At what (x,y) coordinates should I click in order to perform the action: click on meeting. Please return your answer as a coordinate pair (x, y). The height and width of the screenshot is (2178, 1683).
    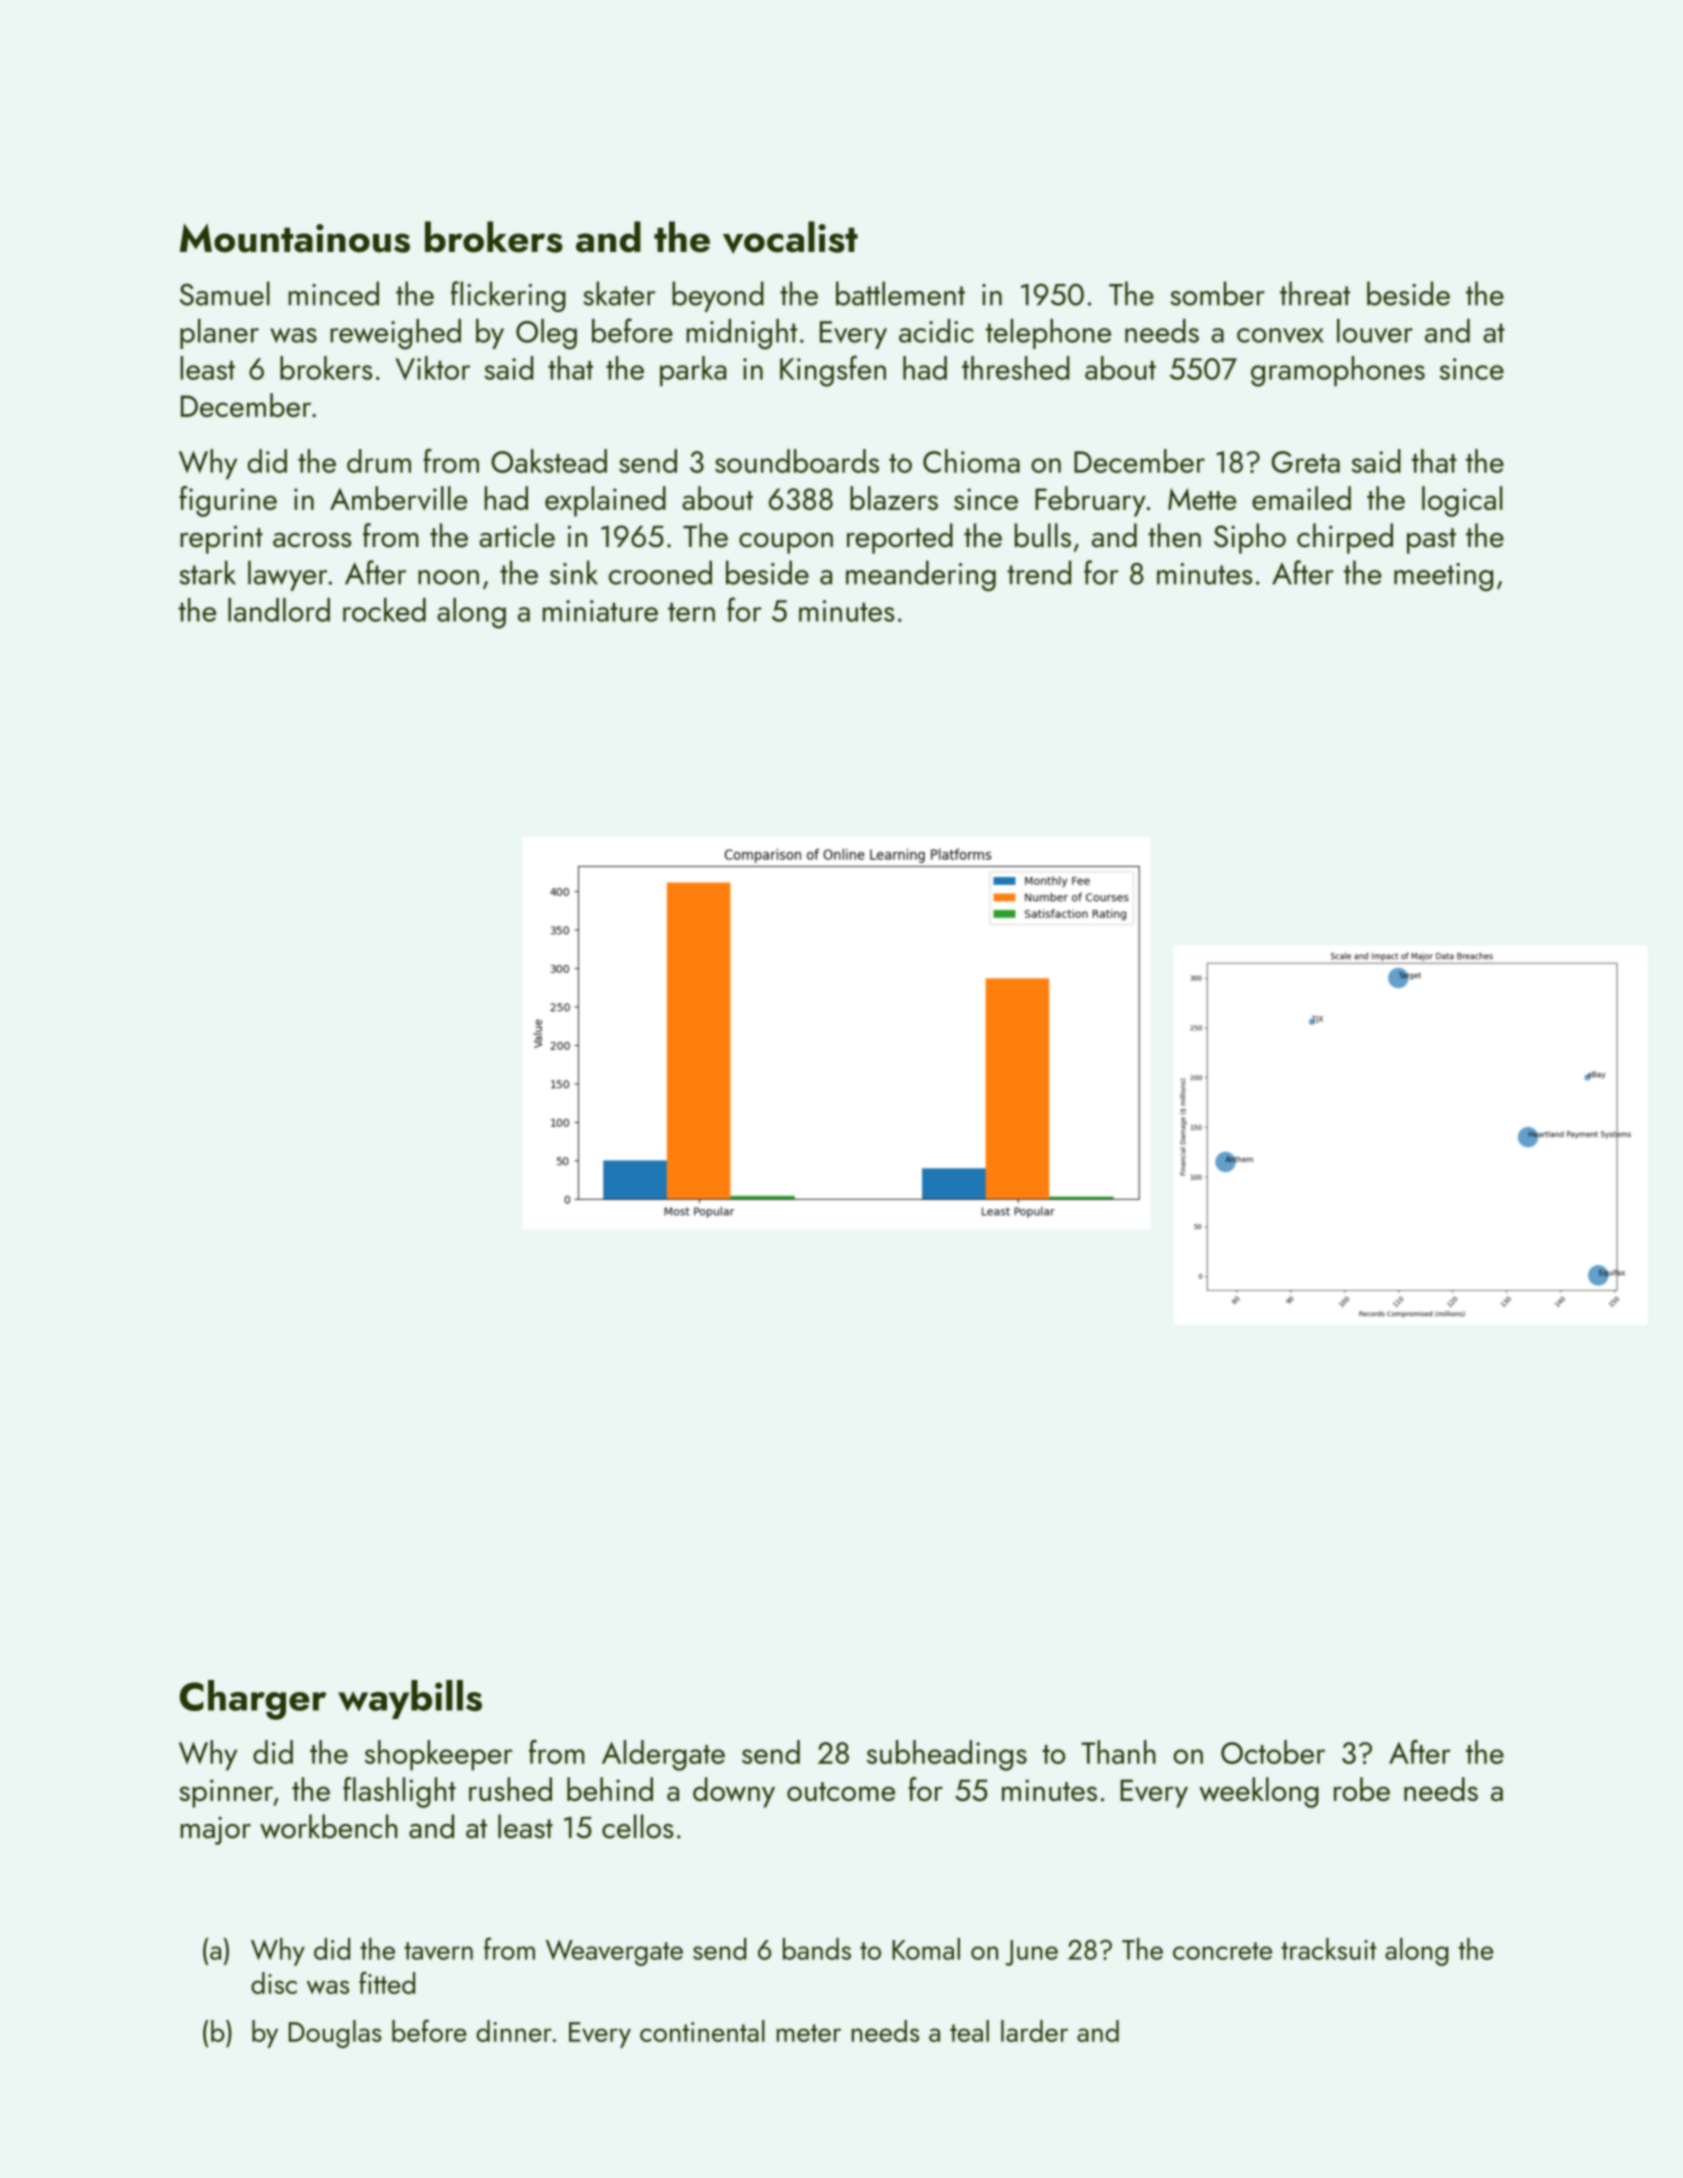
    Looking at the image, I should click on (1443, 577).
